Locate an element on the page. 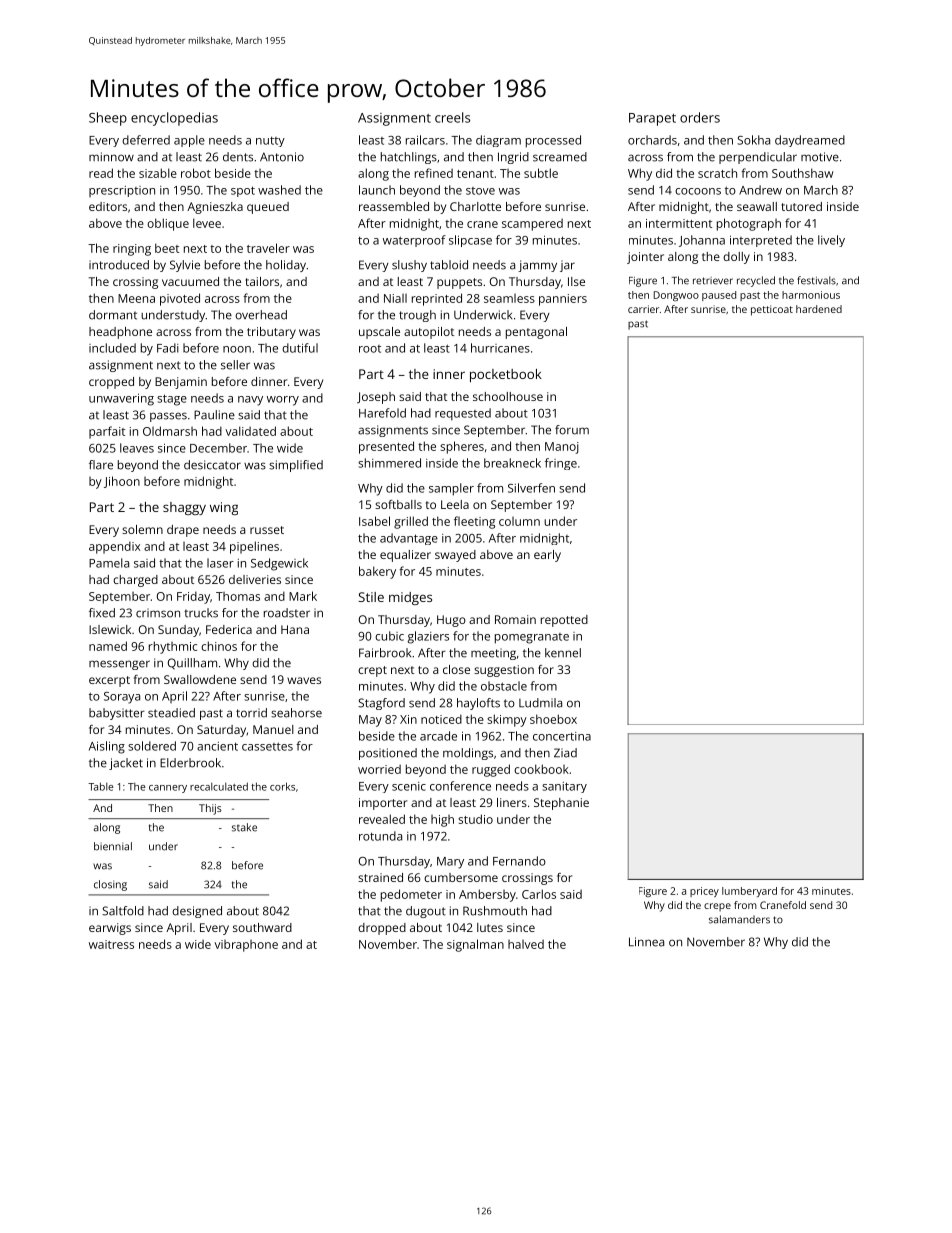 This page has height=1233, width=952. jammy is located at coordinates (537, 266).
